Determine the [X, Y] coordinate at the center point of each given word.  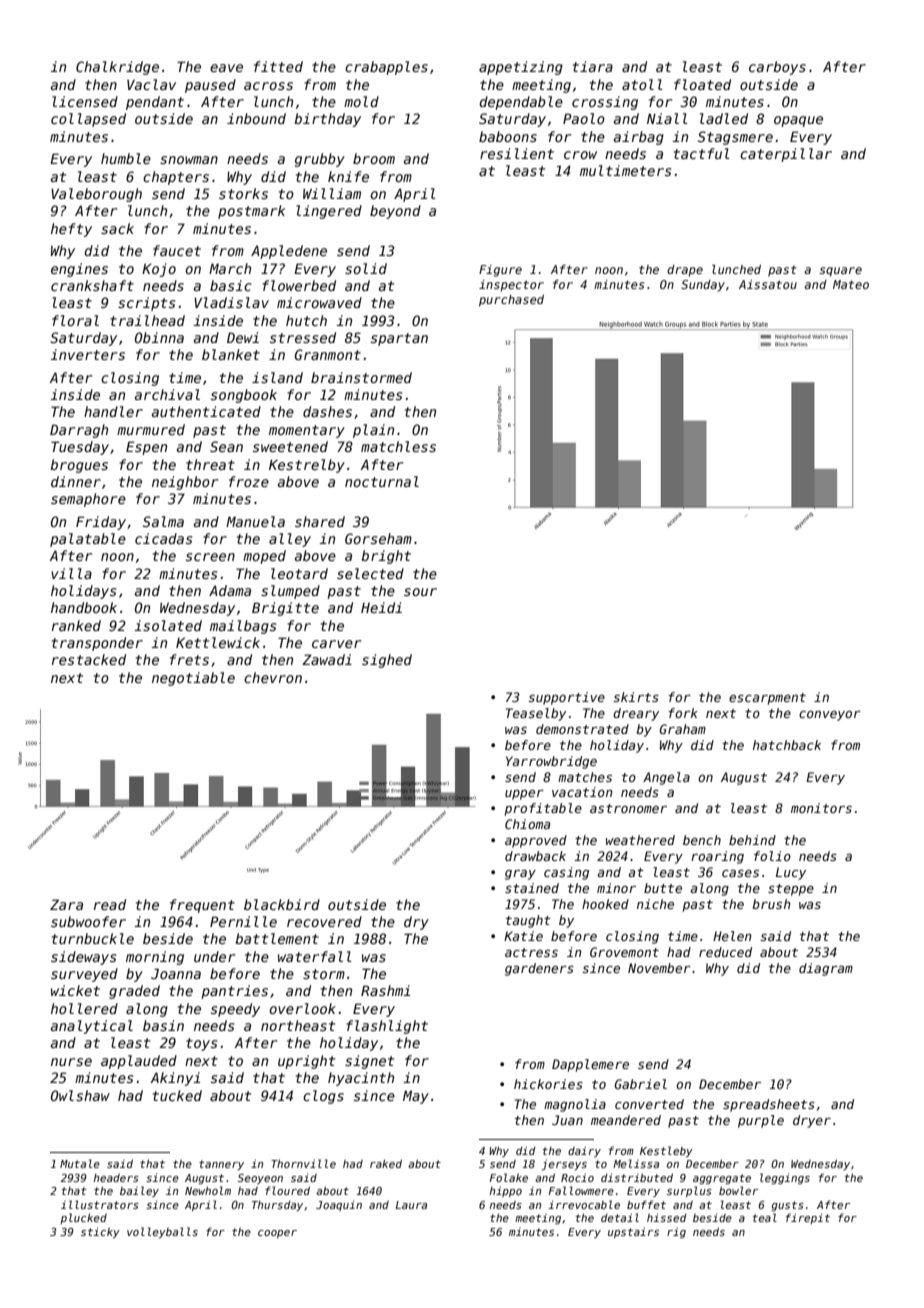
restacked [89, 659]
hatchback [787, 745]
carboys [777, 68]
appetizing [521, 68]
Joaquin [339, 1205]
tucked [177, 1095]
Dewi [243, 337]
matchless [398, 446]
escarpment [767, 699]
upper [524, 795]
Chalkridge [117, 68]
